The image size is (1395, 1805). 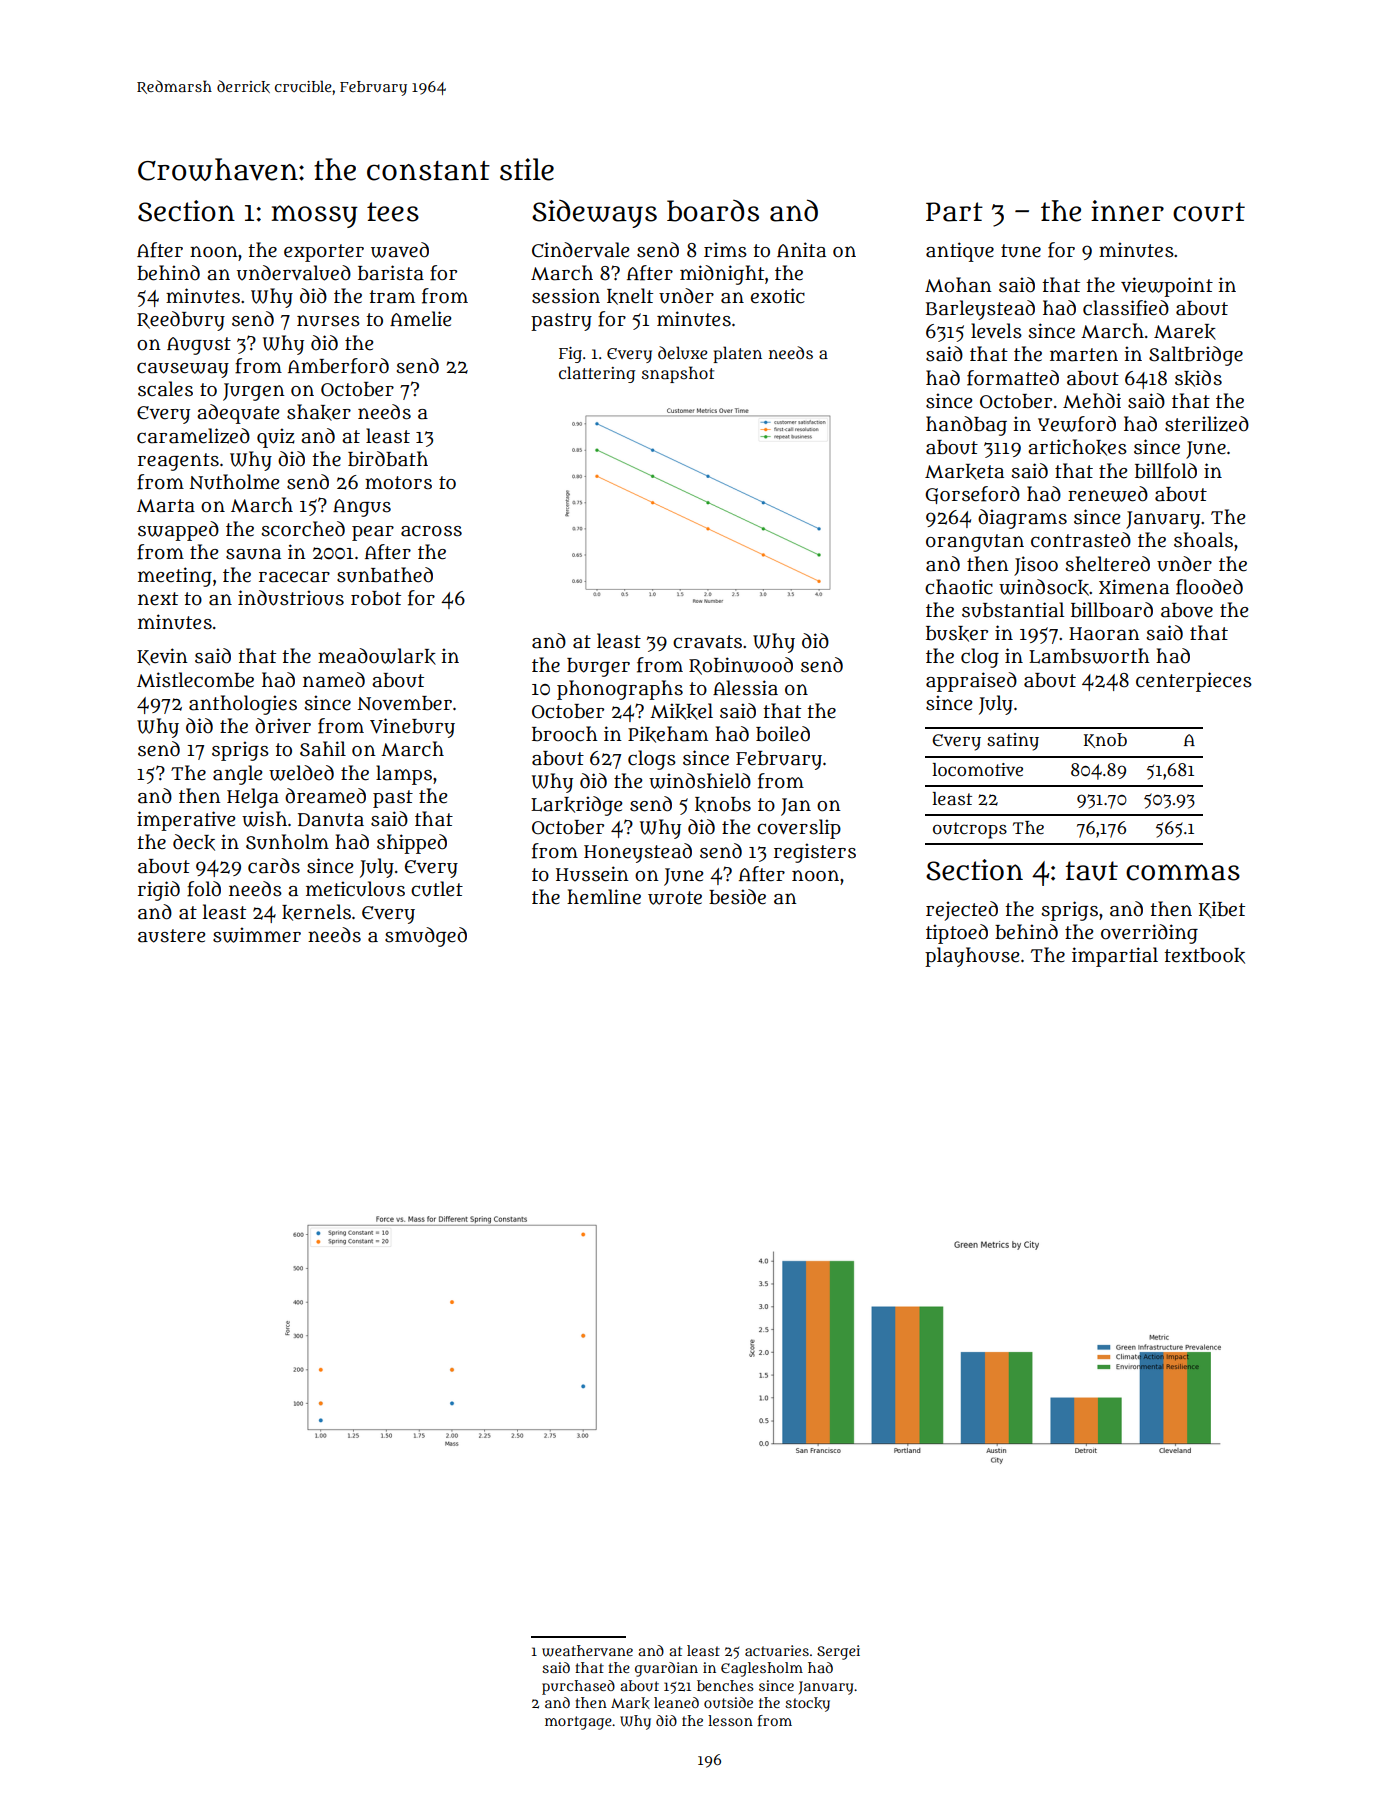 What do you see at coordinates (314, 216) in the screenshot?
I see `mossy` at bounding box center [314, 216].
